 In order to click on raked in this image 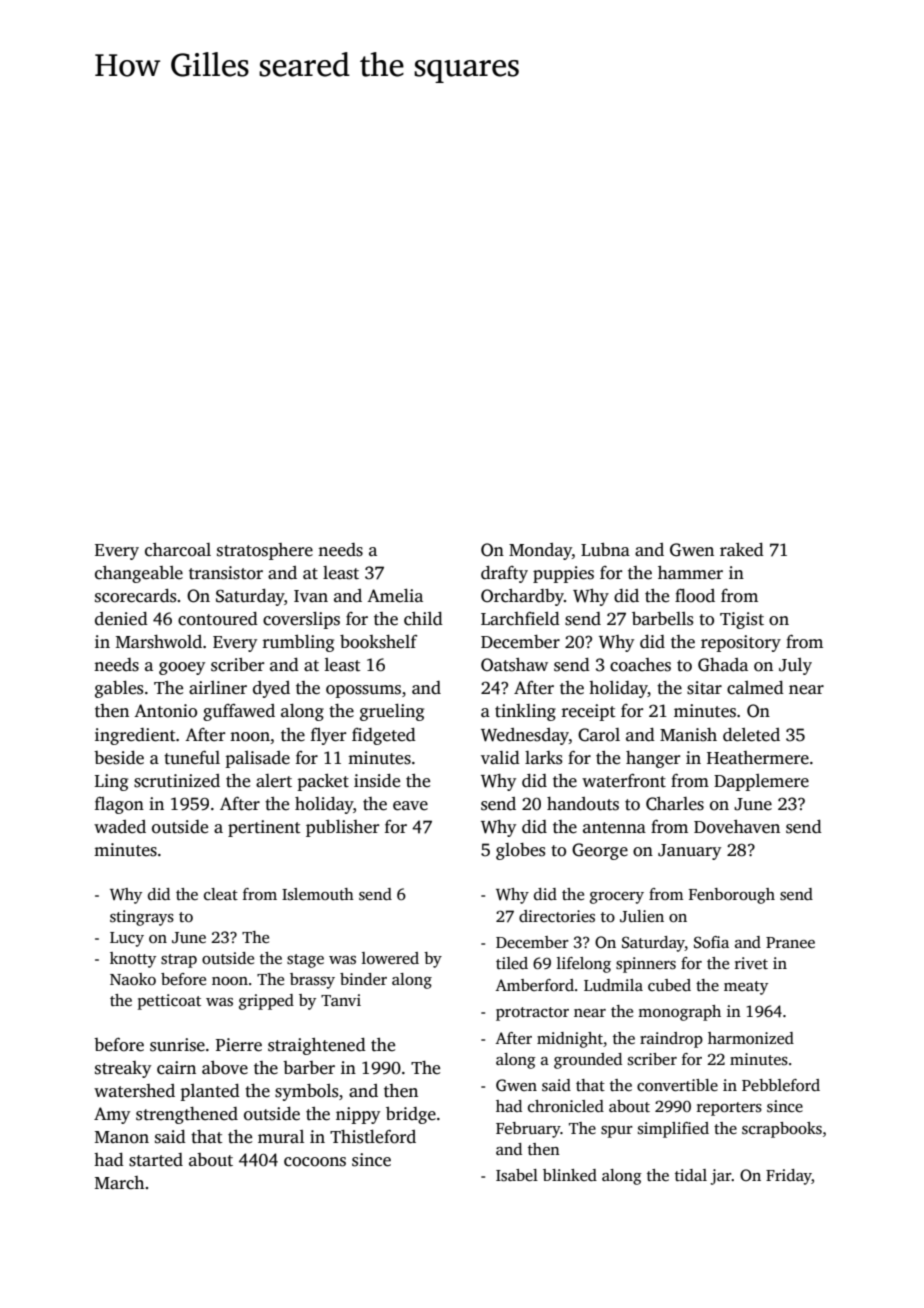, I will do `click(742, 550)`.
